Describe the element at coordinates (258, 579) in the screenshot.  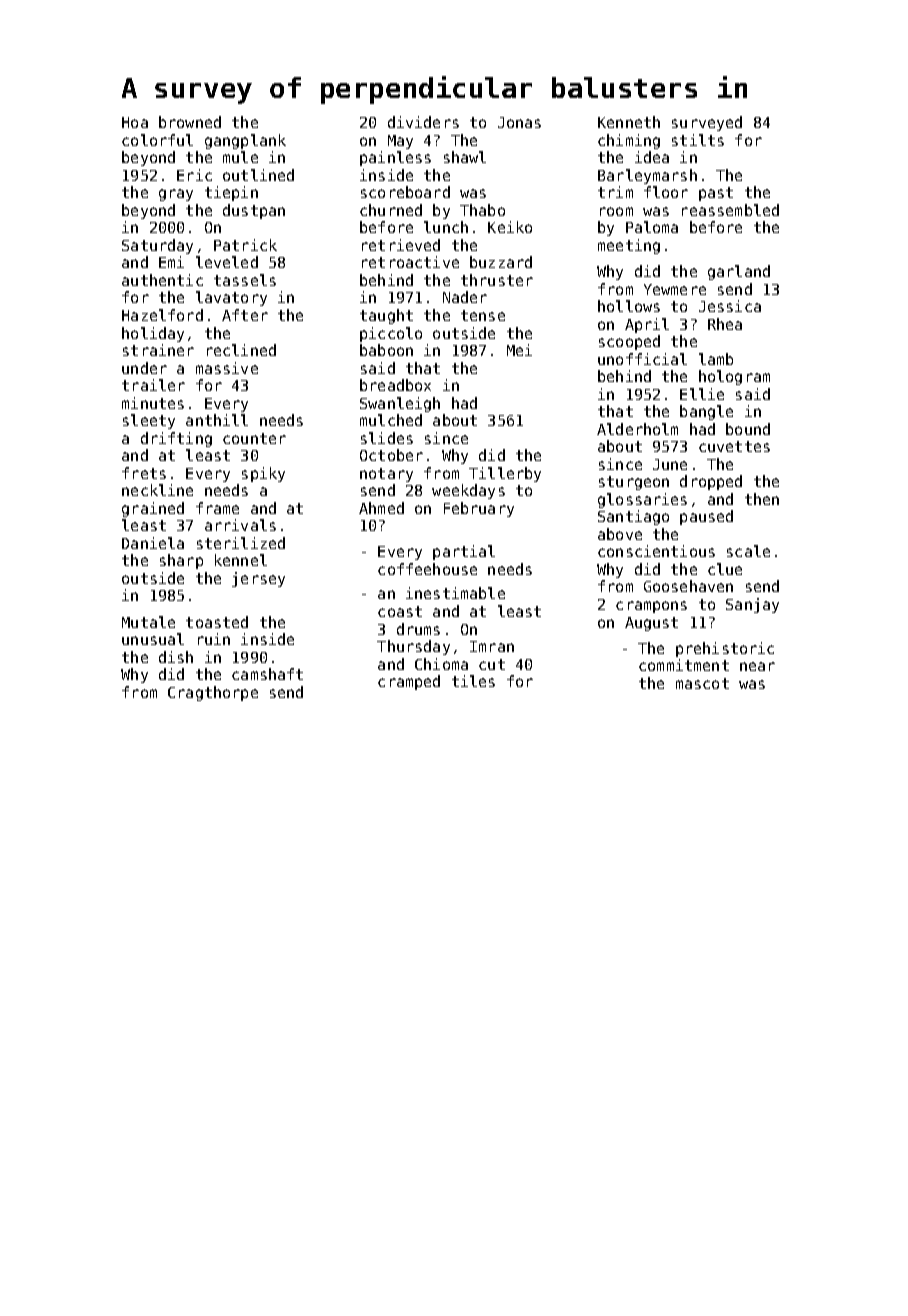
I see `jersey` at that location.
